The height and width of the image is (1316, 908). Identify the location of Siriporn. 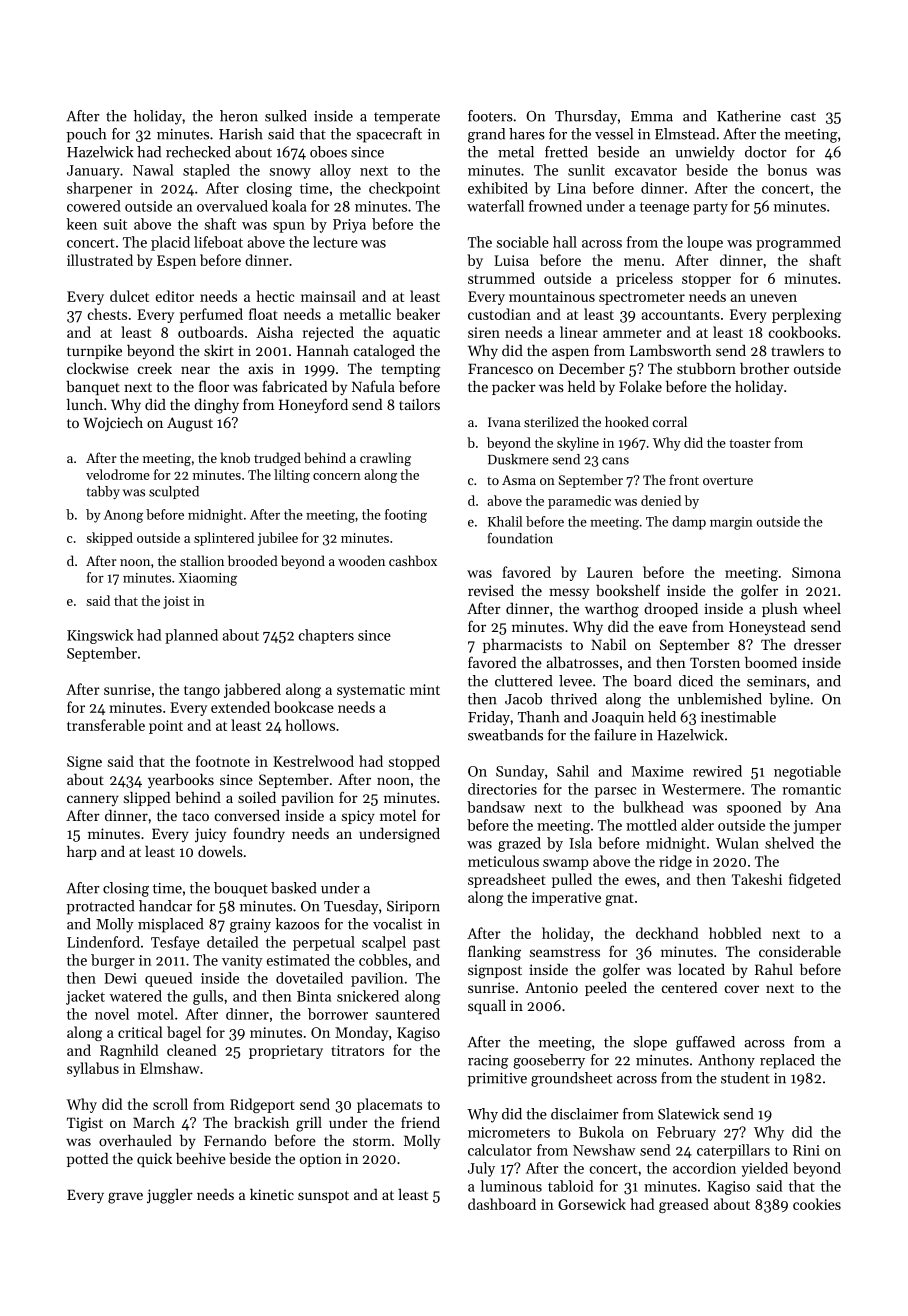
(413, 908).
